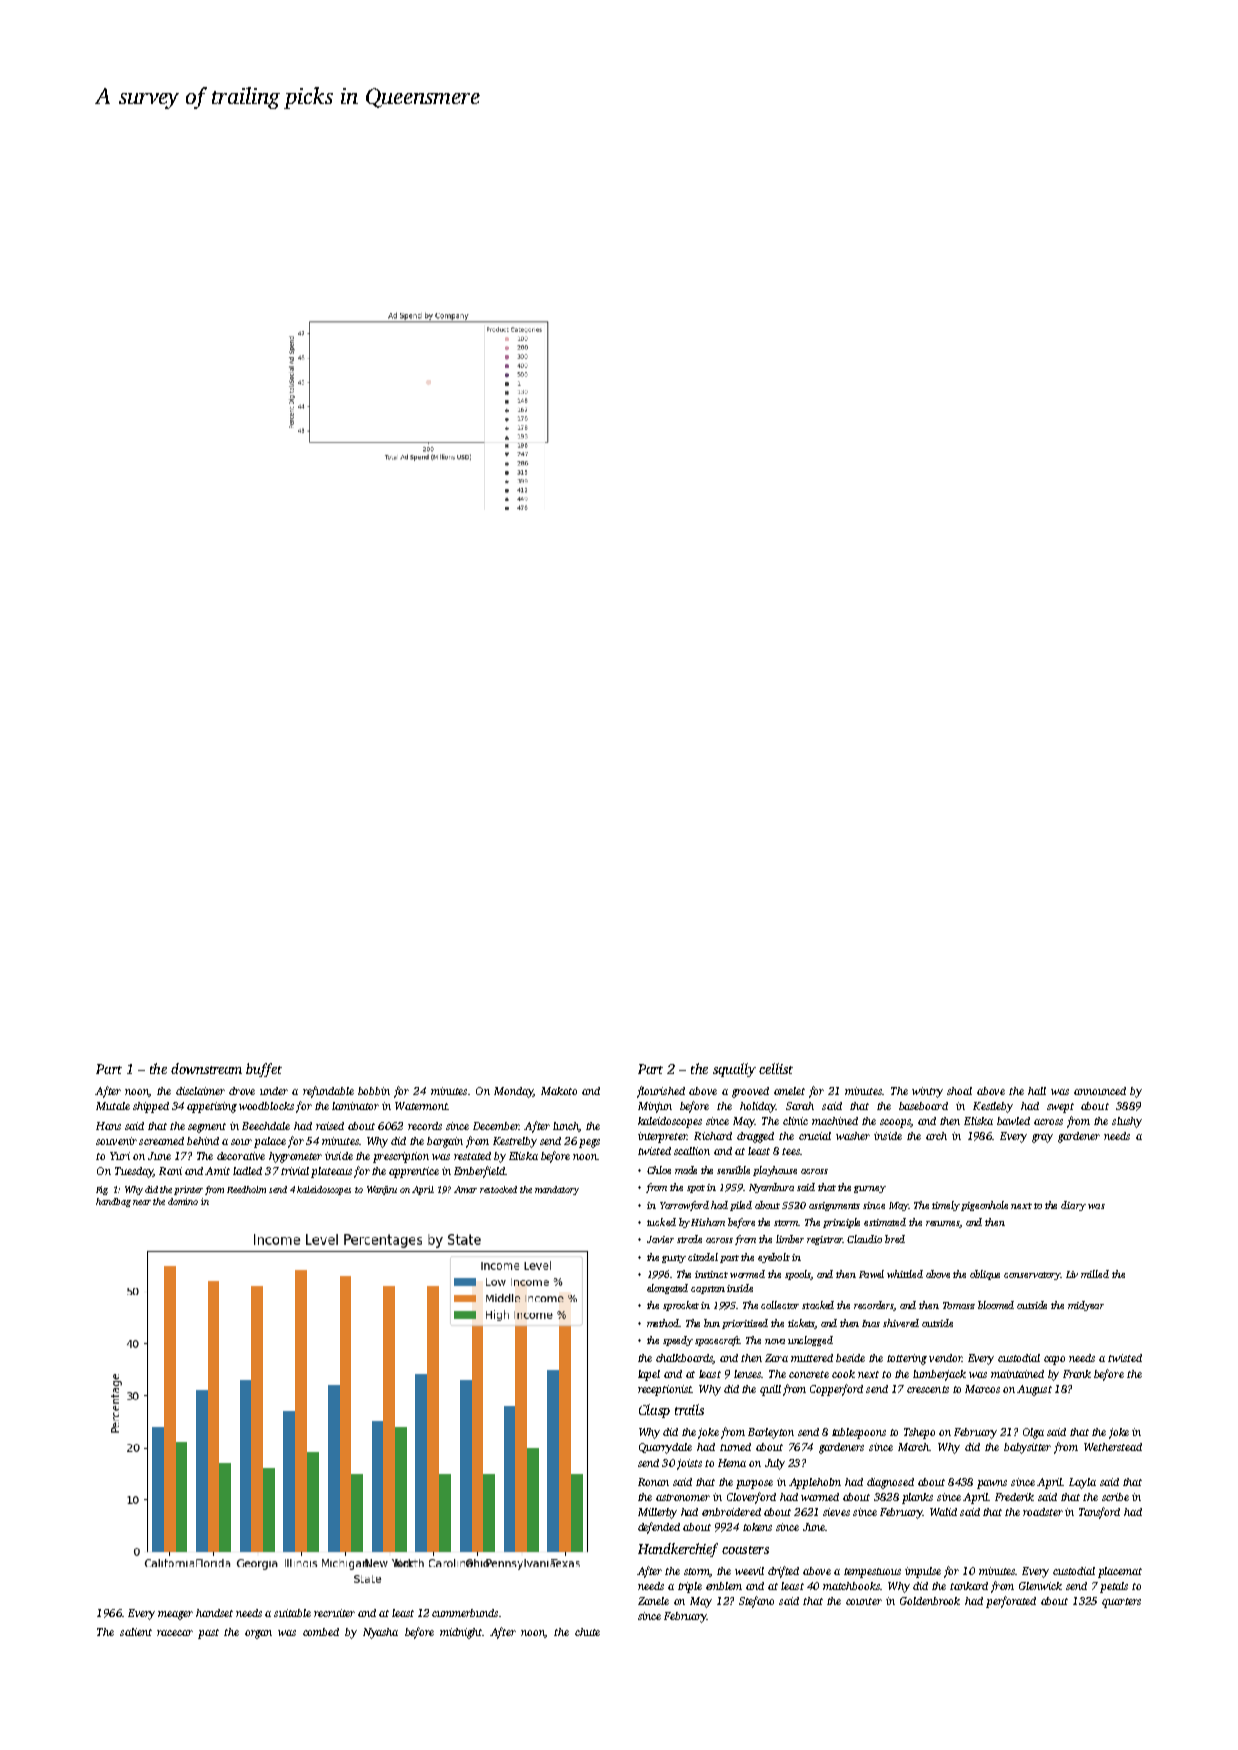 The image size is (1238, 1750). What do you see at coordinates (292, 1613) in the image?
I see `suitable` at bounding box center [292, 1613].
